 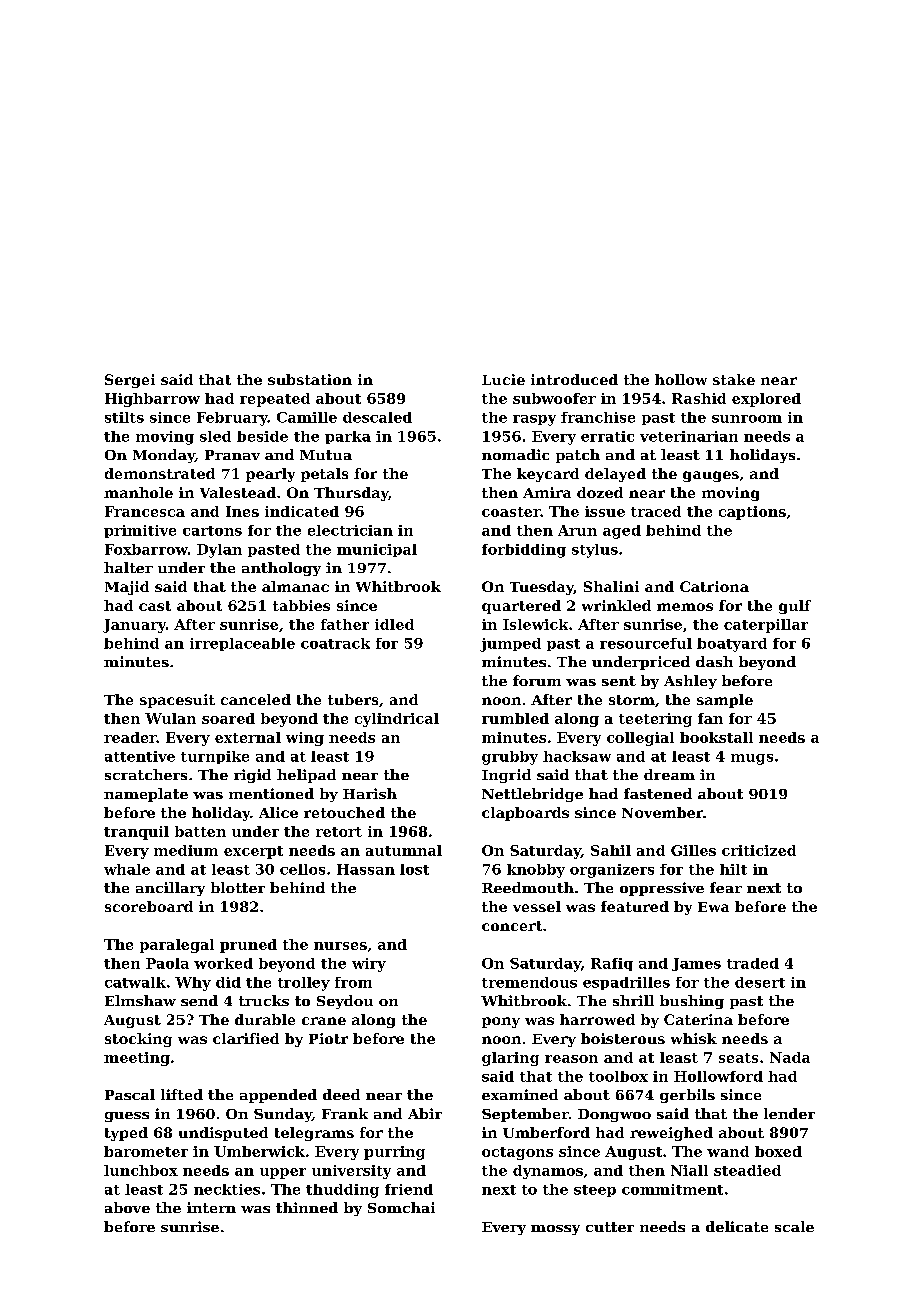 I want to click on nomadic, so click(x=515, y=454).
